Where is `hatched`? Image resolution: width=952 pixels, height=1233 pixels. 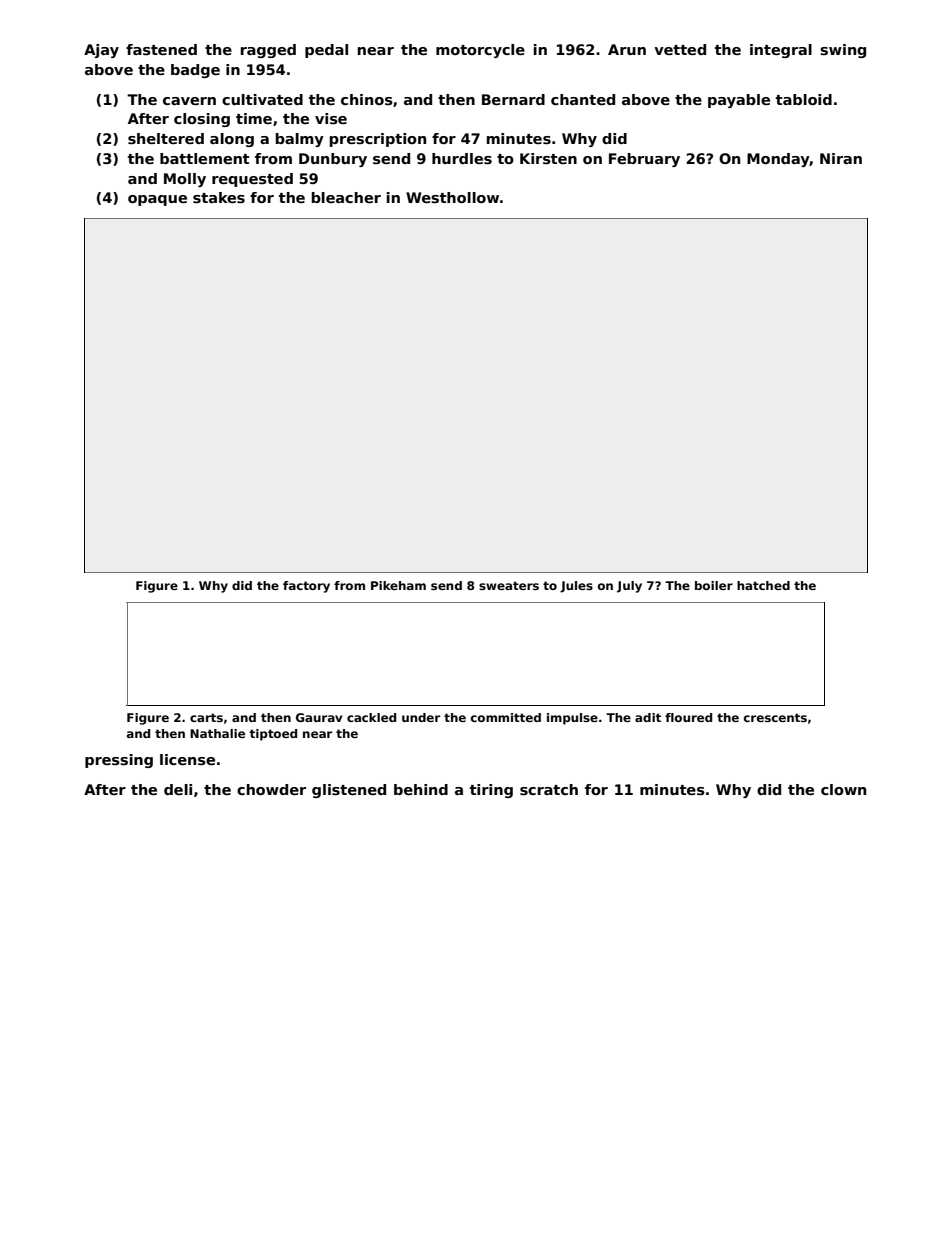 hatched is located at coordinates (763, 585).
